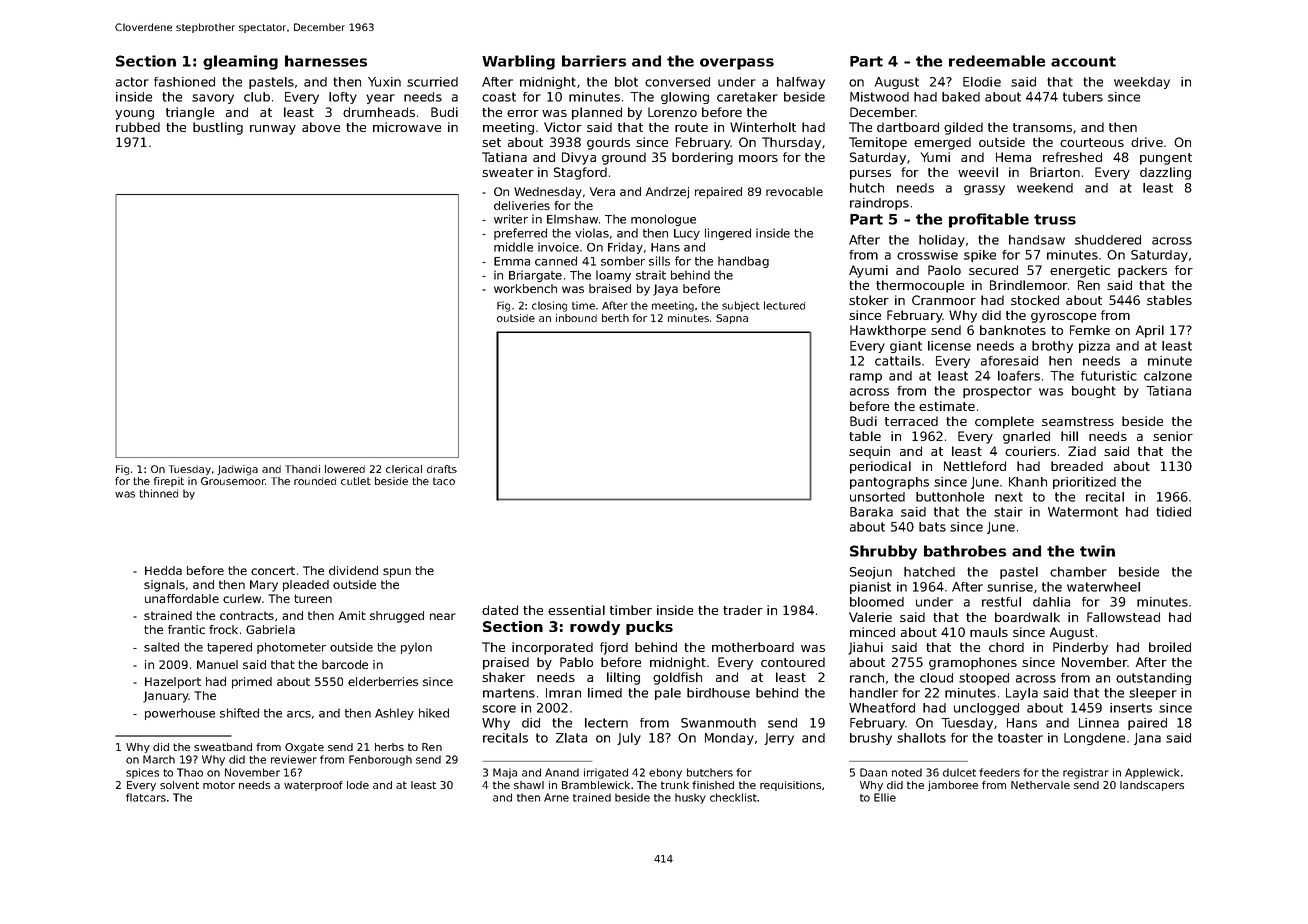  Describe the element at coordinates (595, 628) in the document. I see `rowdy` at that location.
